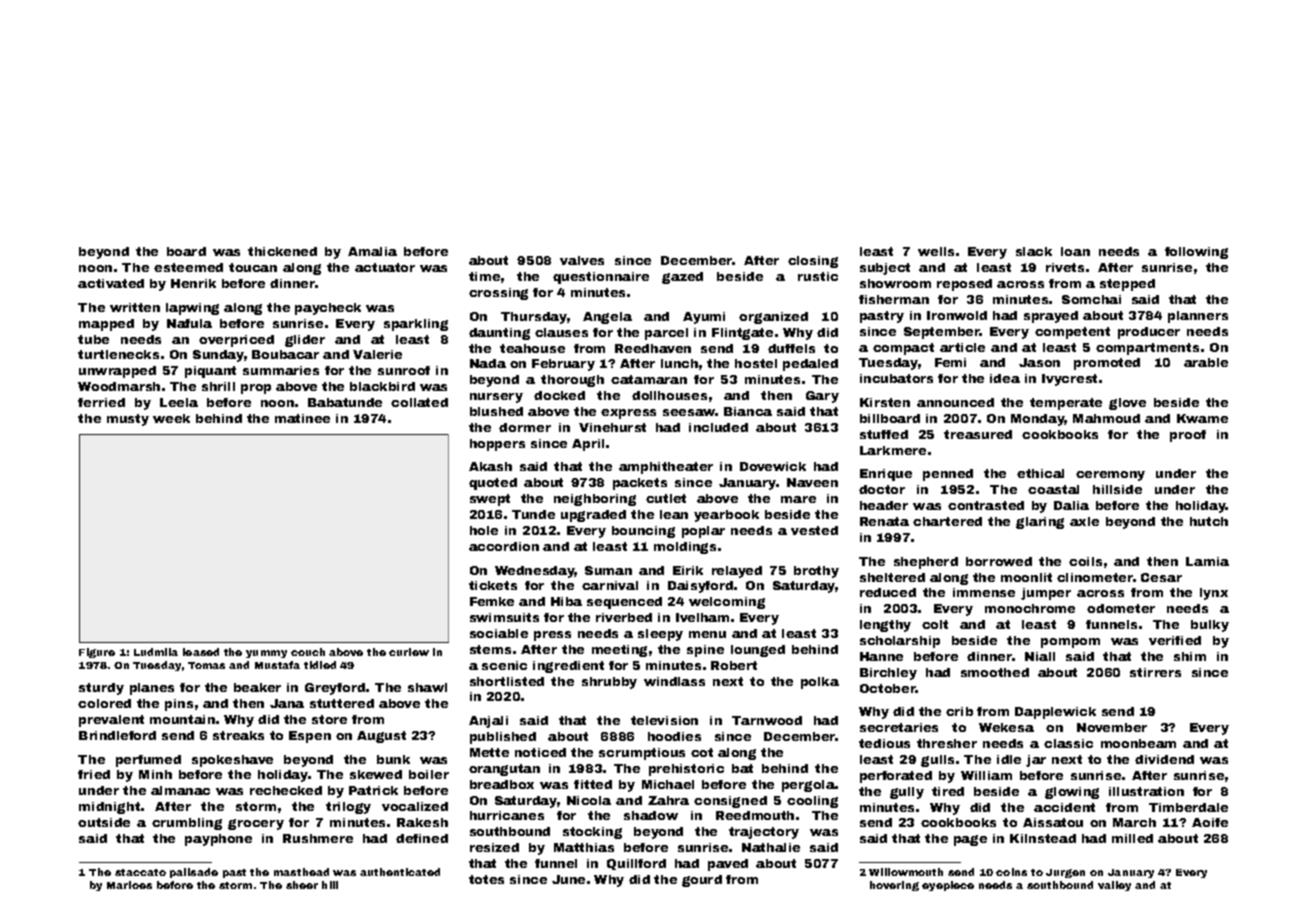 The width and height of the page is (1308, 924). I want to click on Dalia, so click(1071, 505).
